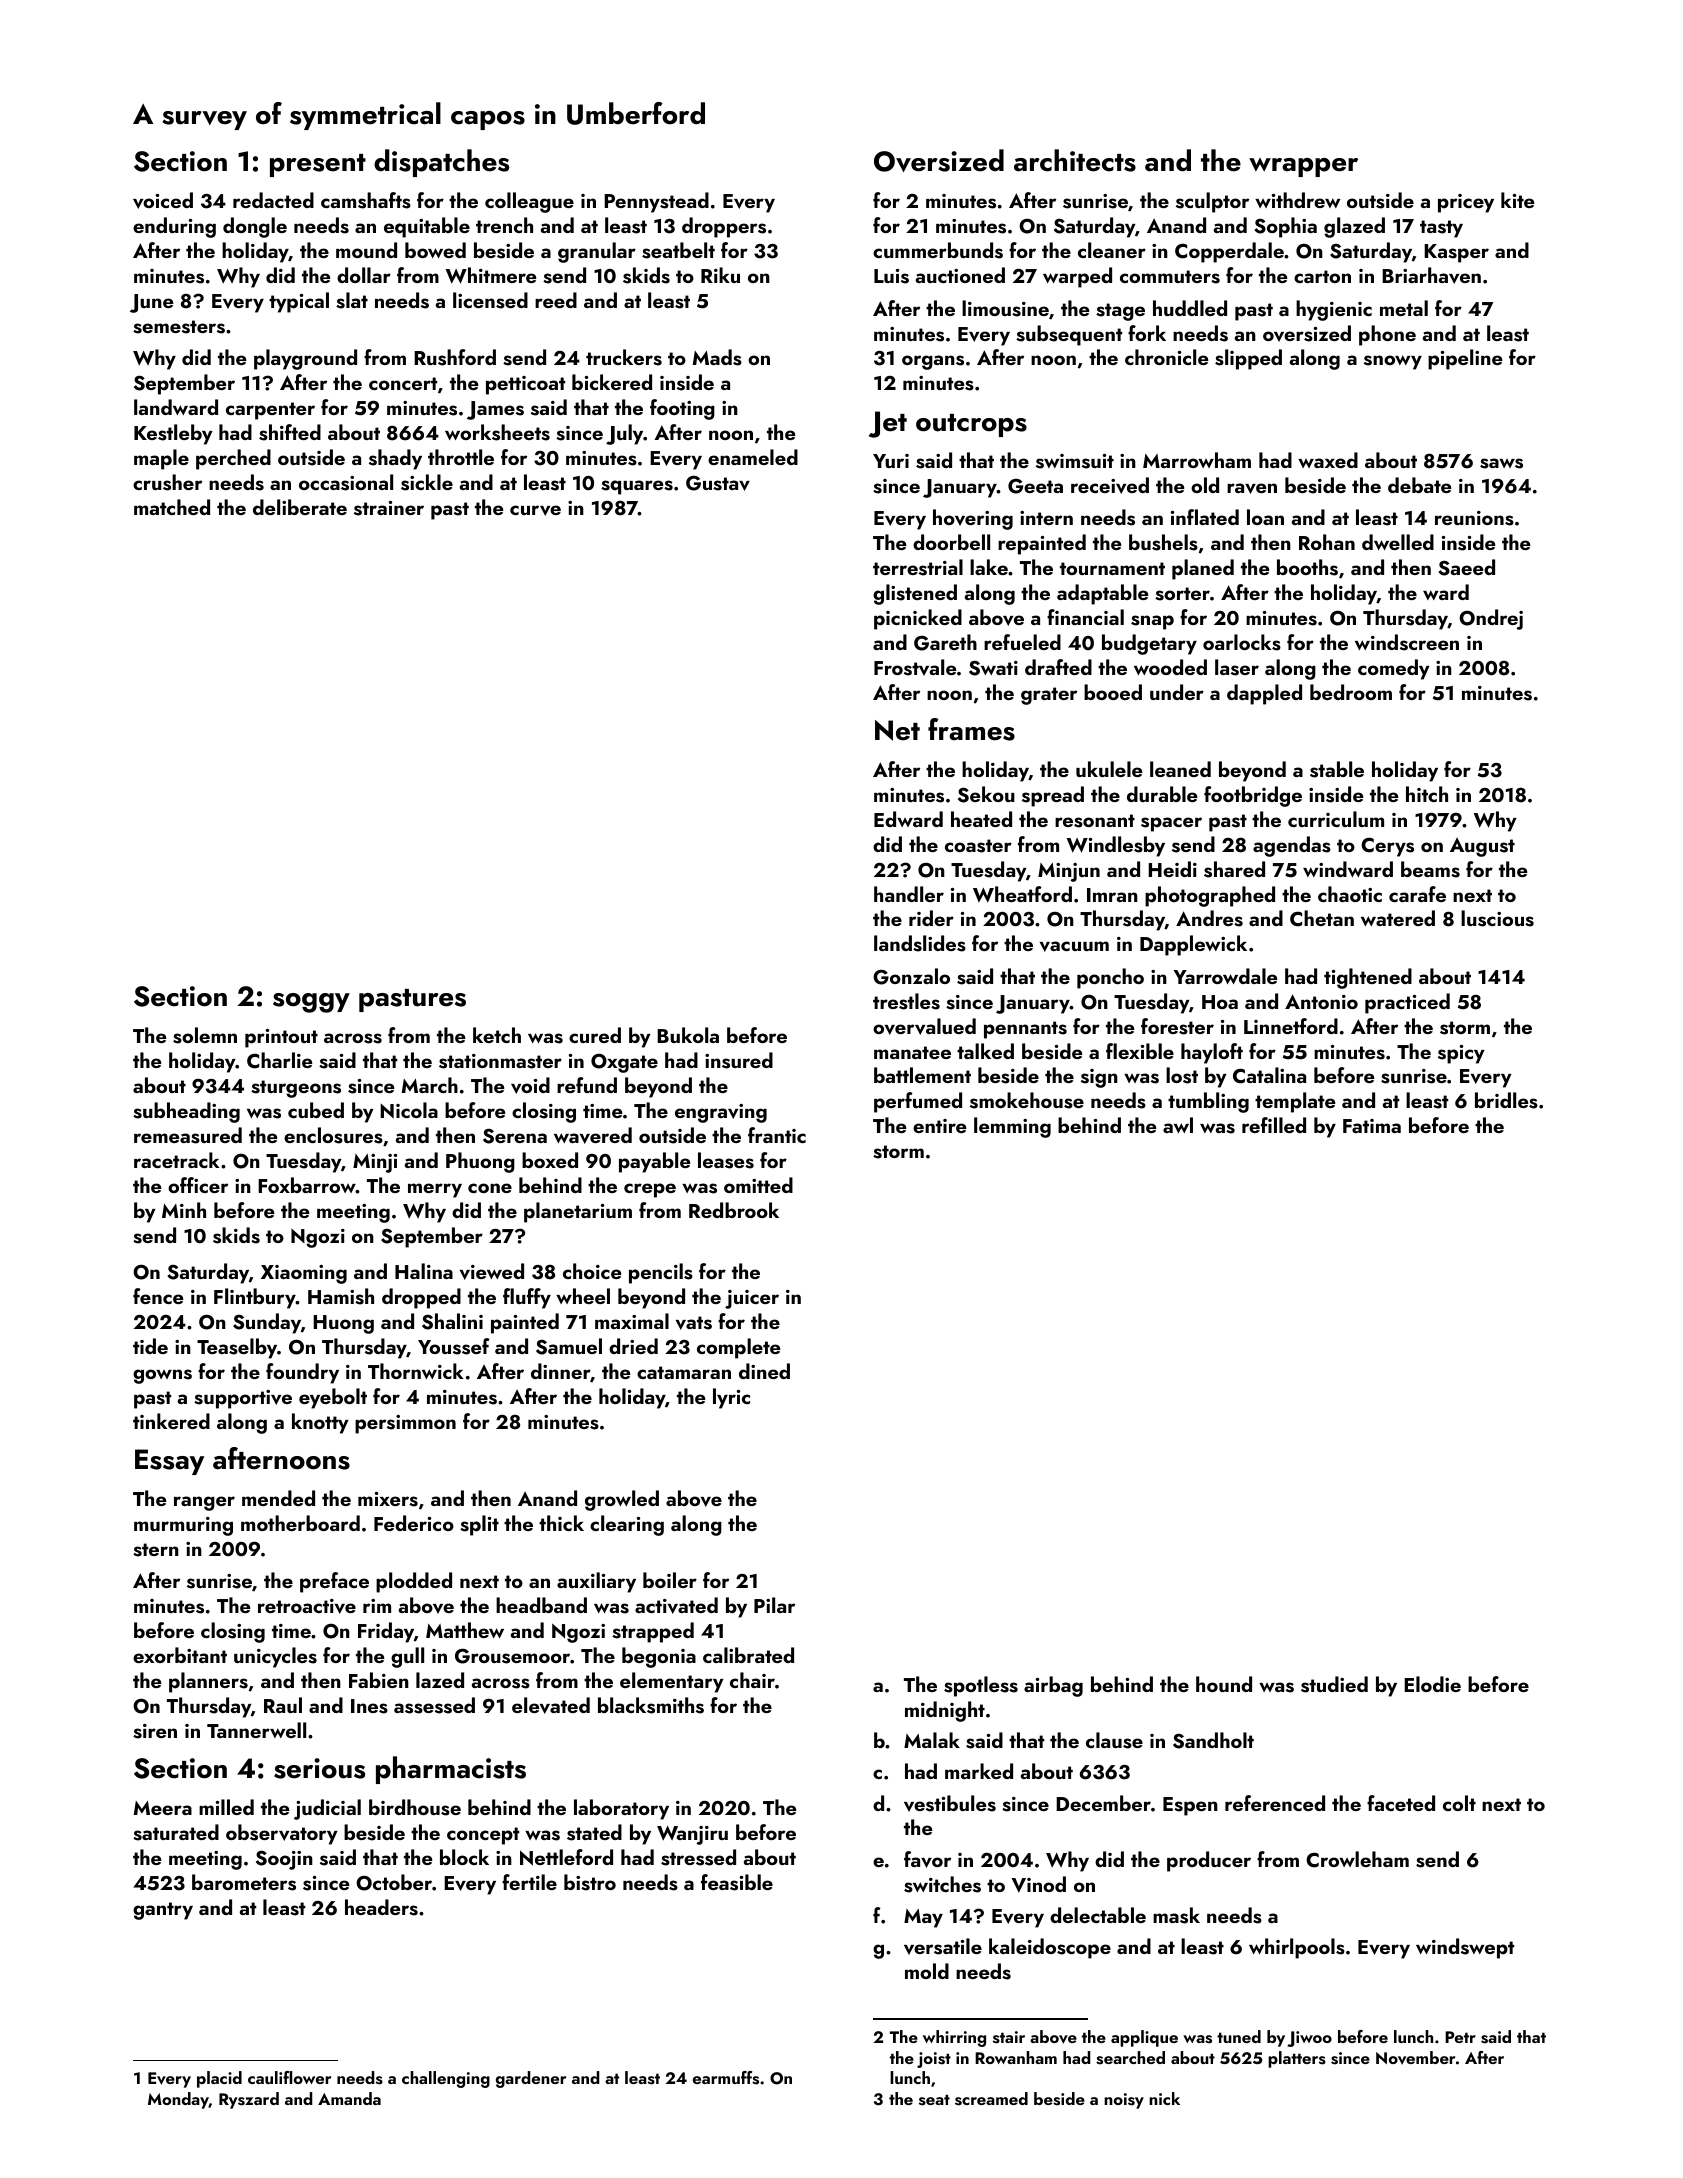  Describe the element at coordinates (300, 507) in the screenshot. I see `deliberate` at that location.
